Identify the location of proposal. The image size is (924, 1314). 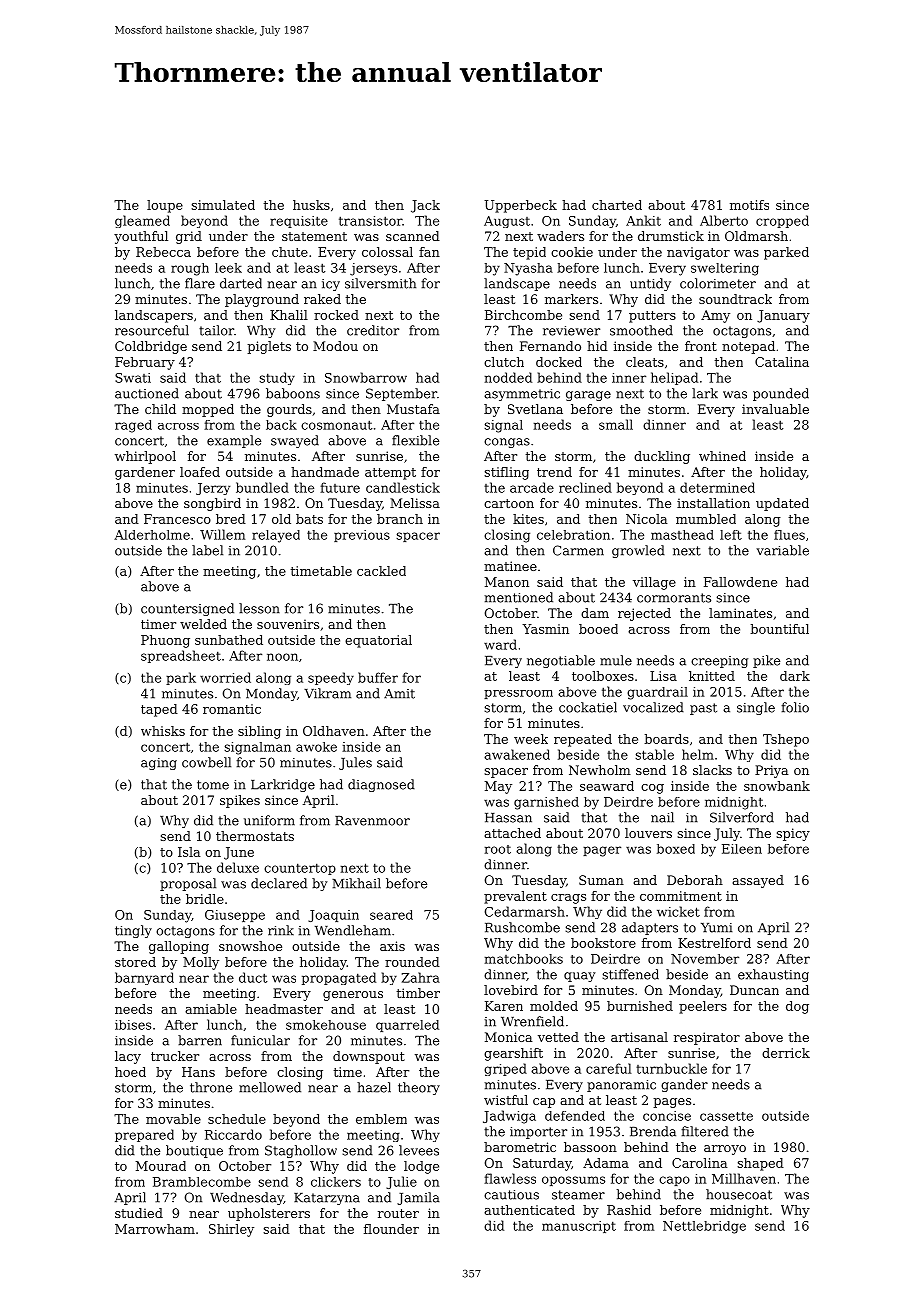
(188, 884).
